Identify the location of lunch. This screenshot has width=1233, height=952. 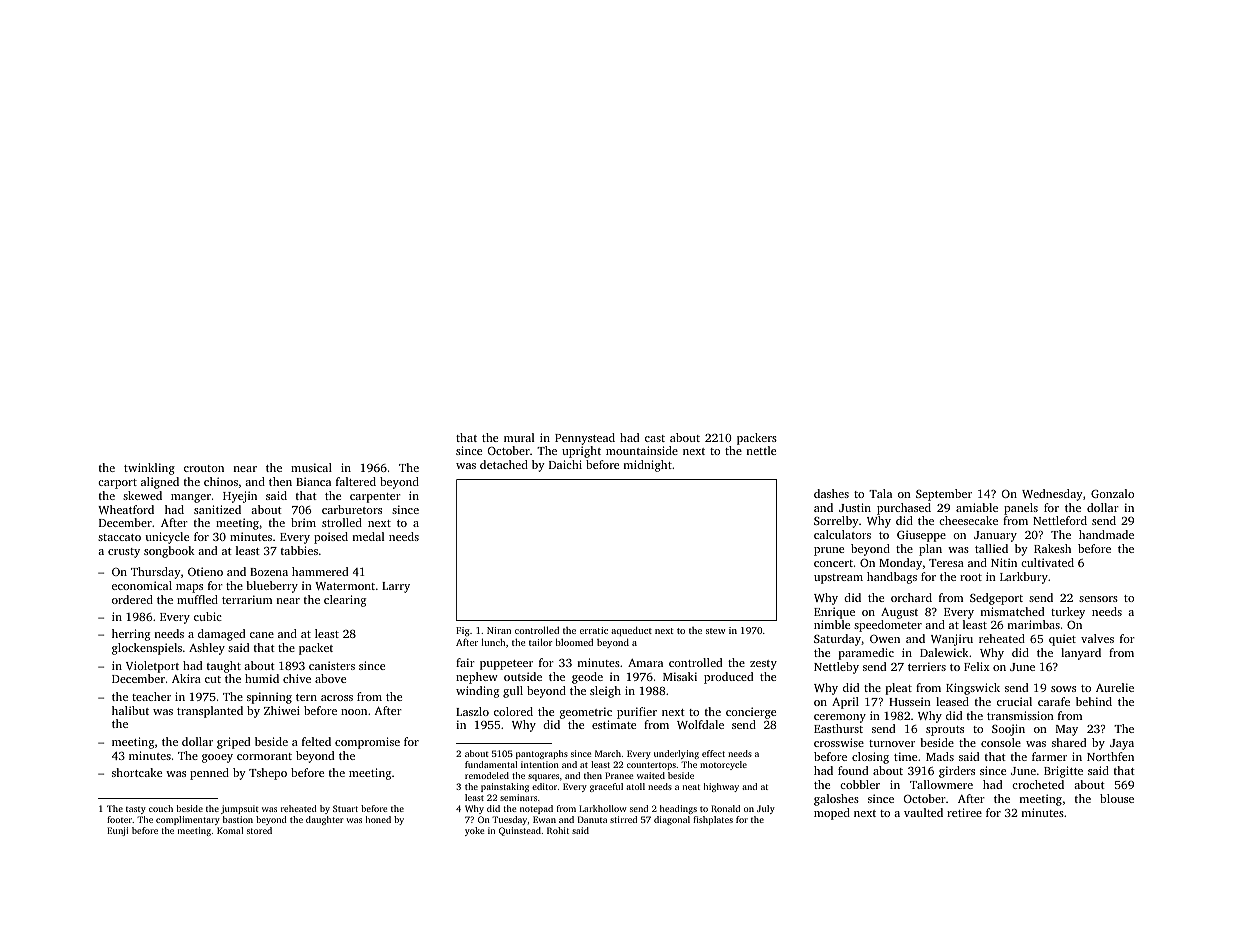
(493, 642).
